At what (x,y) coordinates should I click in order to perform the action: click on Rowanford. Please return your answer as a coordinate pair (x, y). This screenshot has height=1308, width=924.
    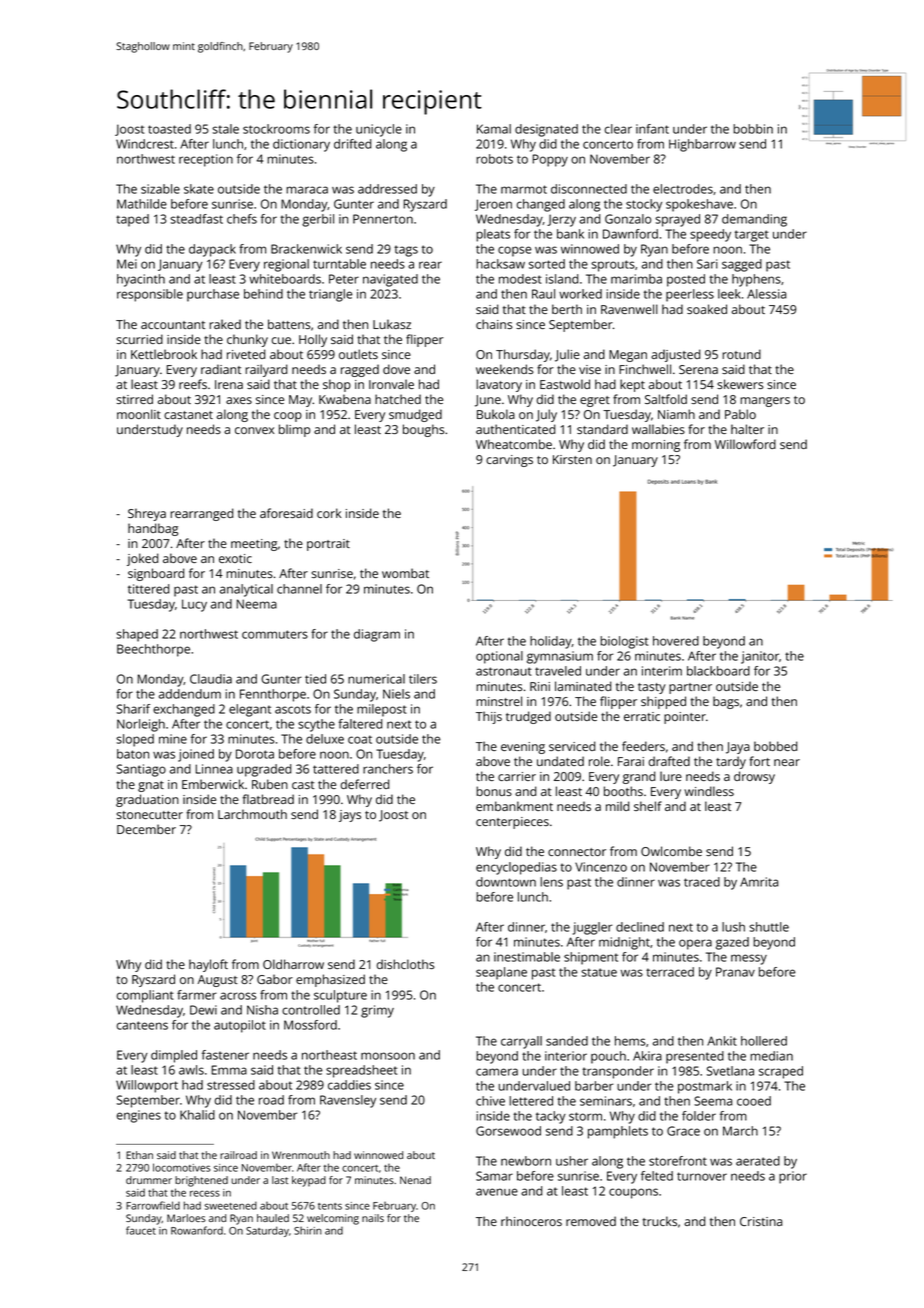
    Looking at the image, I should click on (197, 1230).
